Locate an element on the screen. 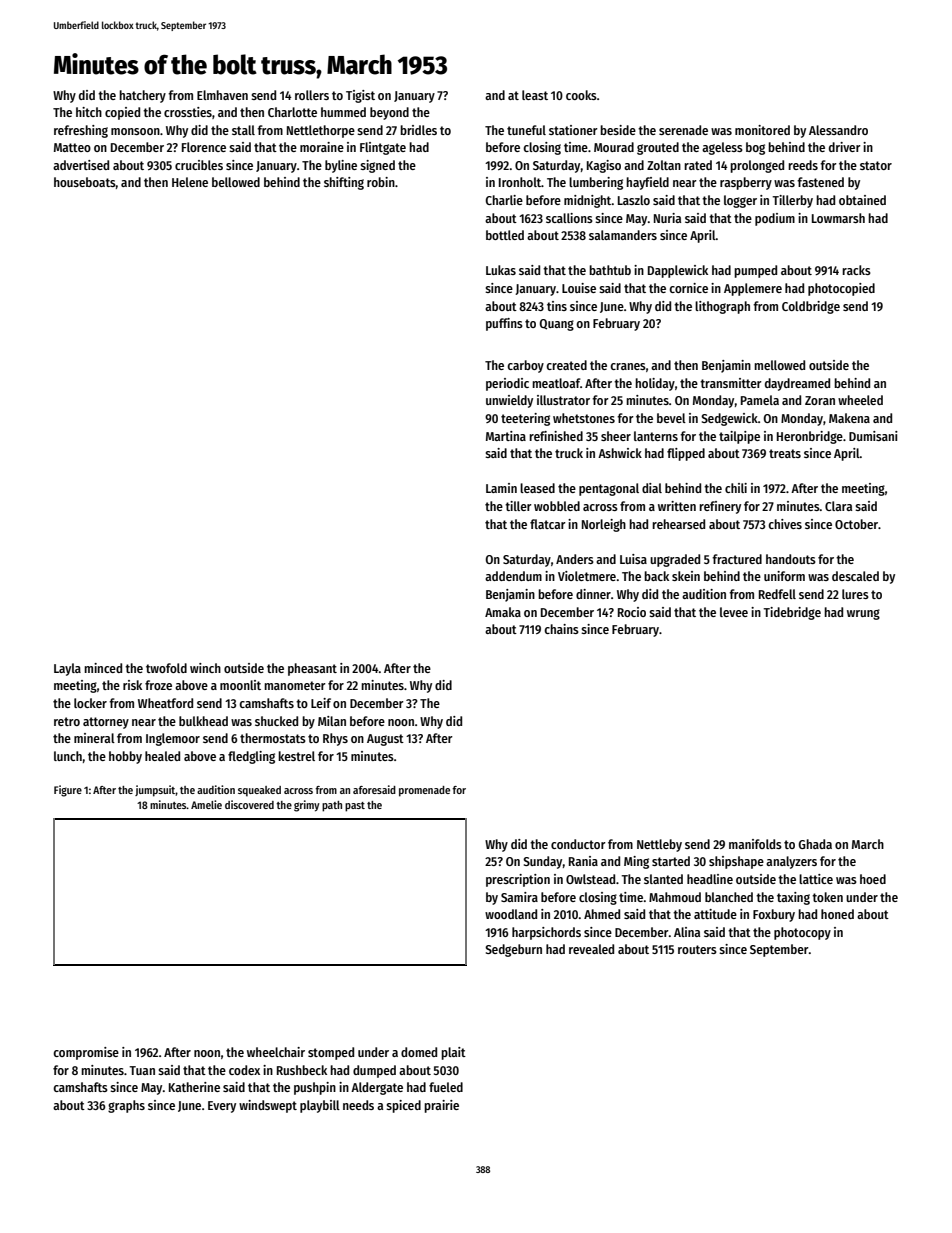  attitude is located at coordinates (715, 914).
